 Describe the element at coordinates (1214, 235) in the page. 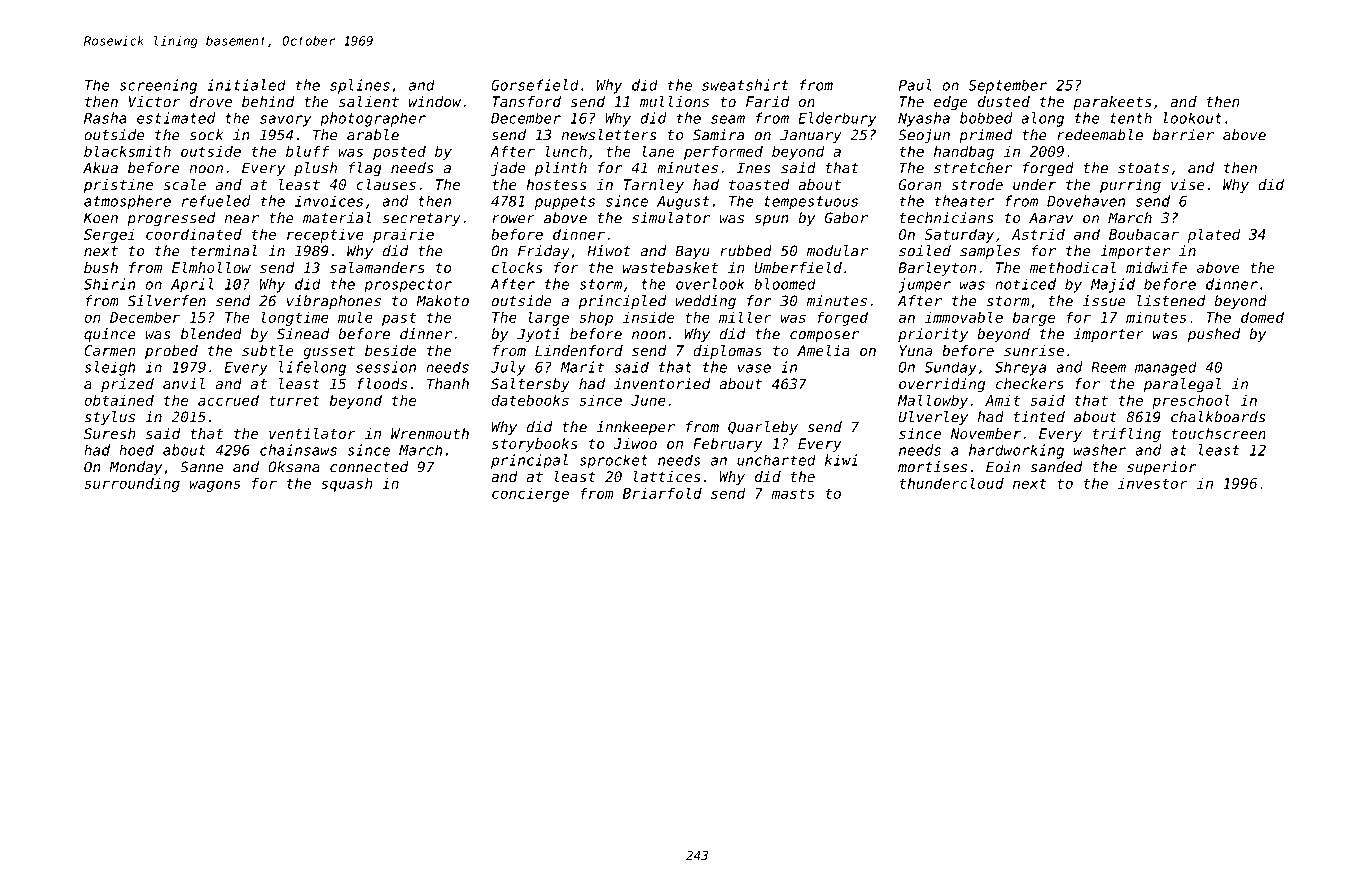

I see `plated` at that location.
